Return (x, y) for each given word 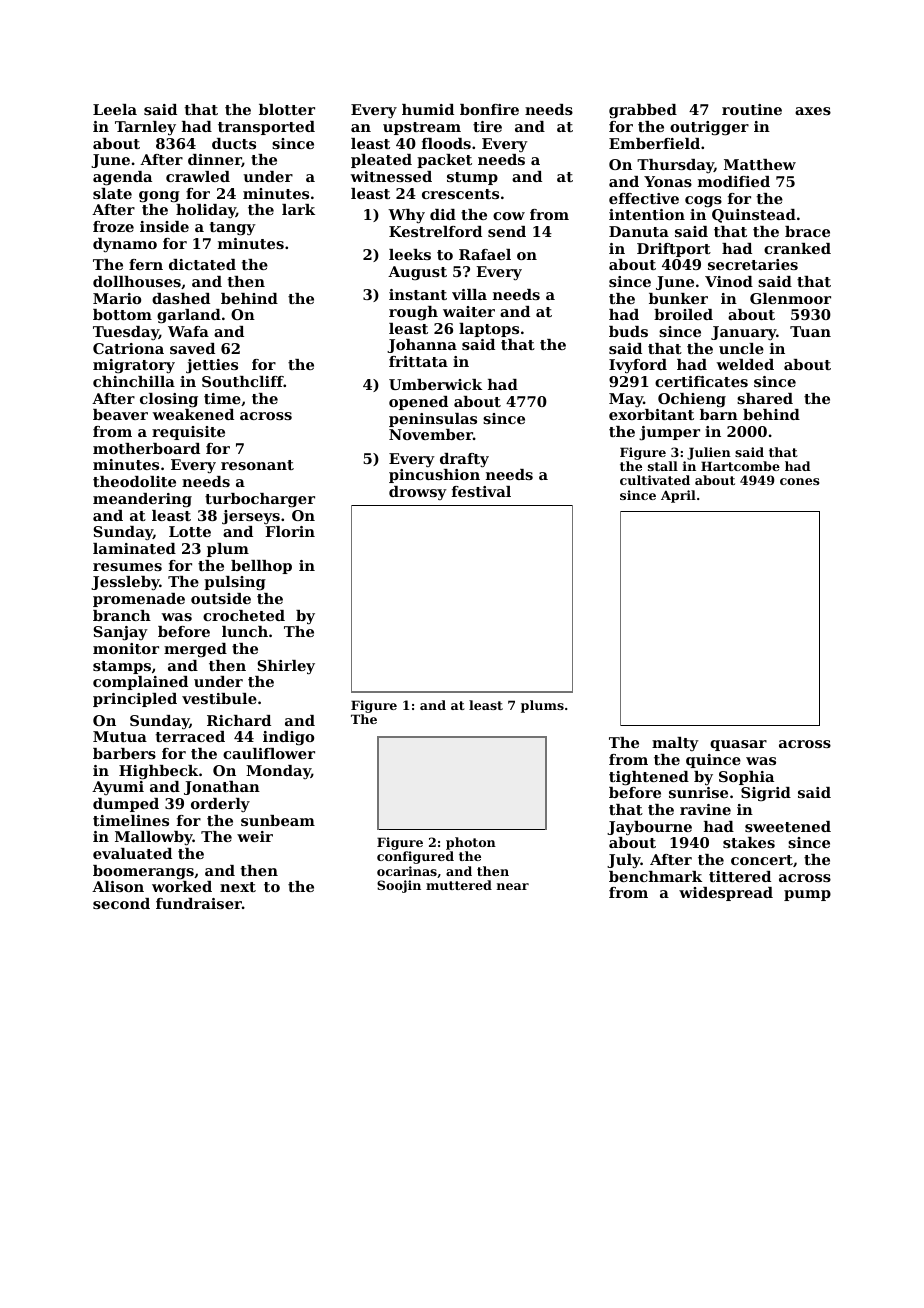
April (678, 496)
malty (675, 744)
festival (481, 491)
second (121, 903)
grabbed (643, 111)
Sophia (746, 778)
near (513, 886)
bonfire (489, 109)
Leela (115, 109)
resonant (257, 465)
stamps (122, 667)
